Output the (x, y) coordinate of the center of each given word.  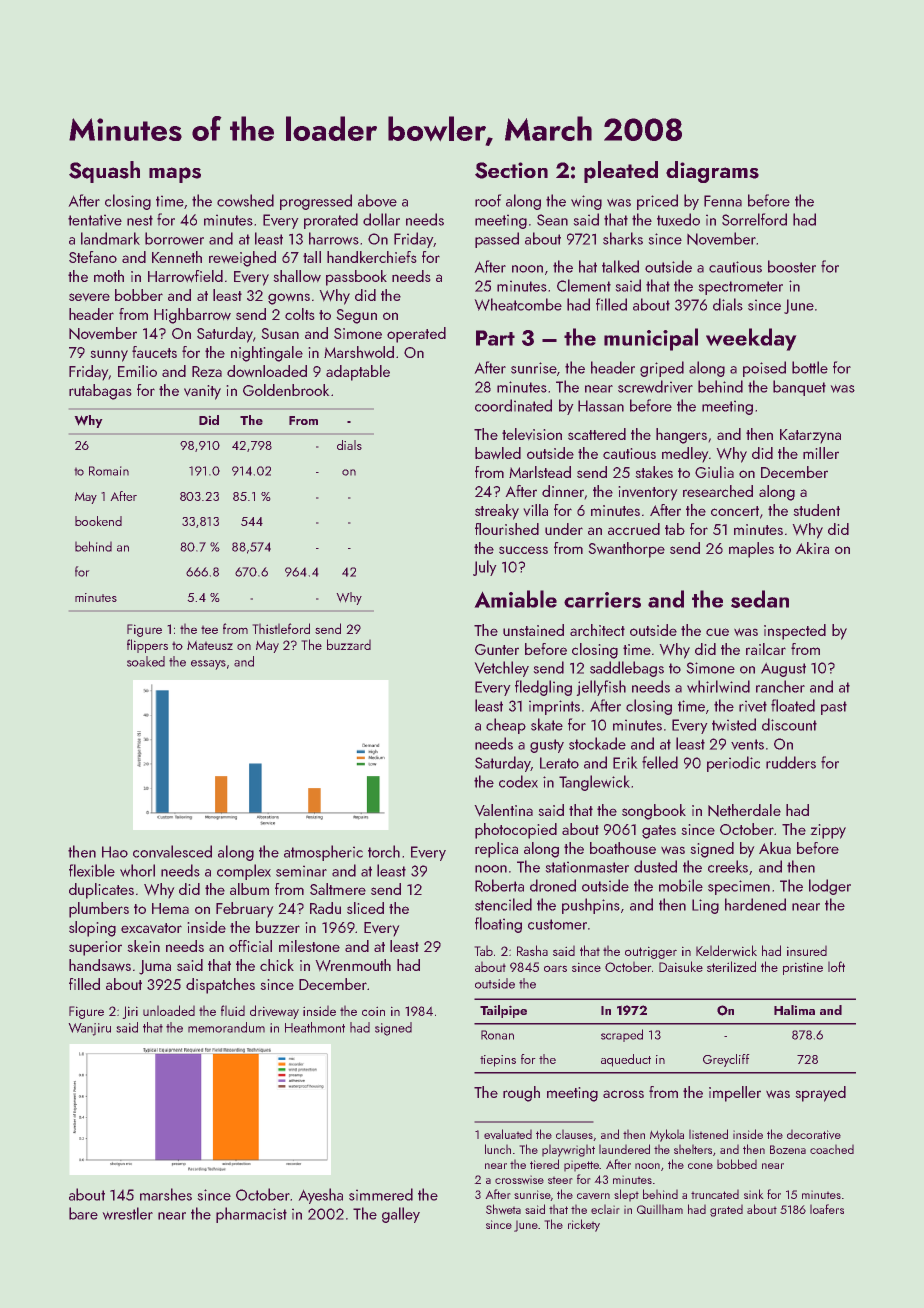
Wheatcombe (518, 304)
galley (401, 1215)
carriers (602, 600)
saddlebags (627, 669)
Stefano (93, 257)
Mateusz (210, 645)
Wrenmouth (353, 965)
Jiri (130, 1012)
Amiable (515, 599)
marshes (166, 1194)
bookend (98, 521)
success (523, 550)
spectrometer (740, 288)
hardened (755, 904)
